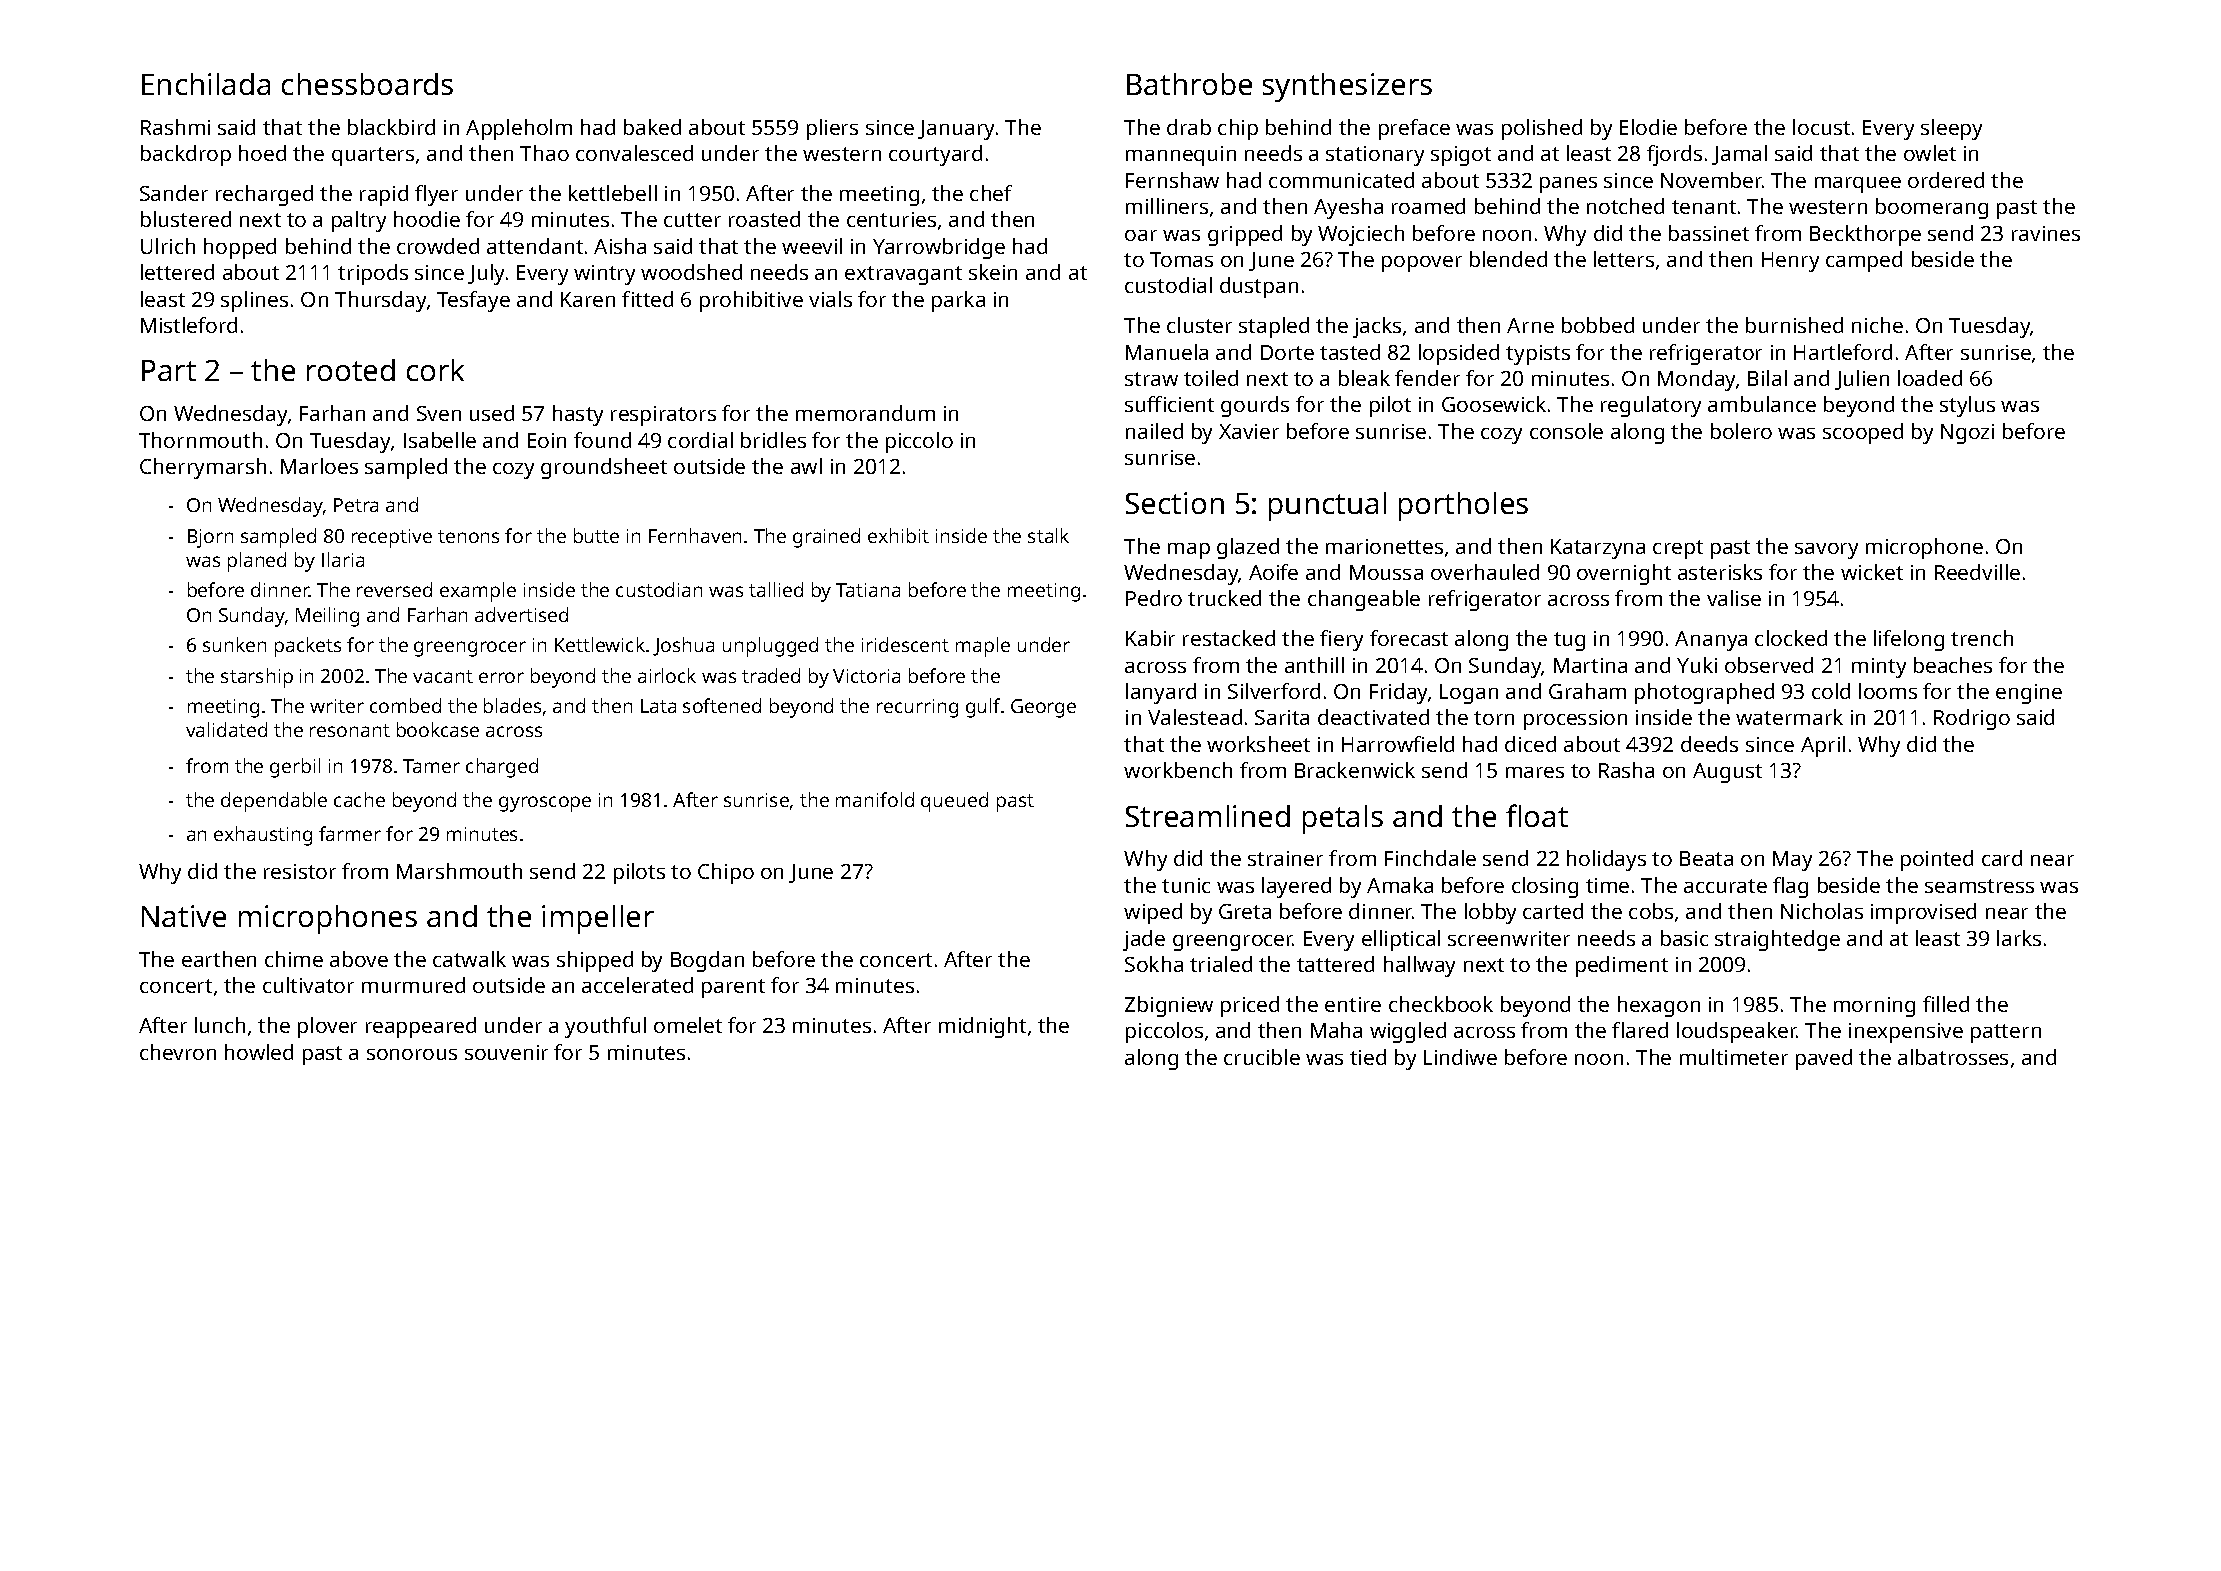  I want to click on pattern, so click(2006, 1033).
